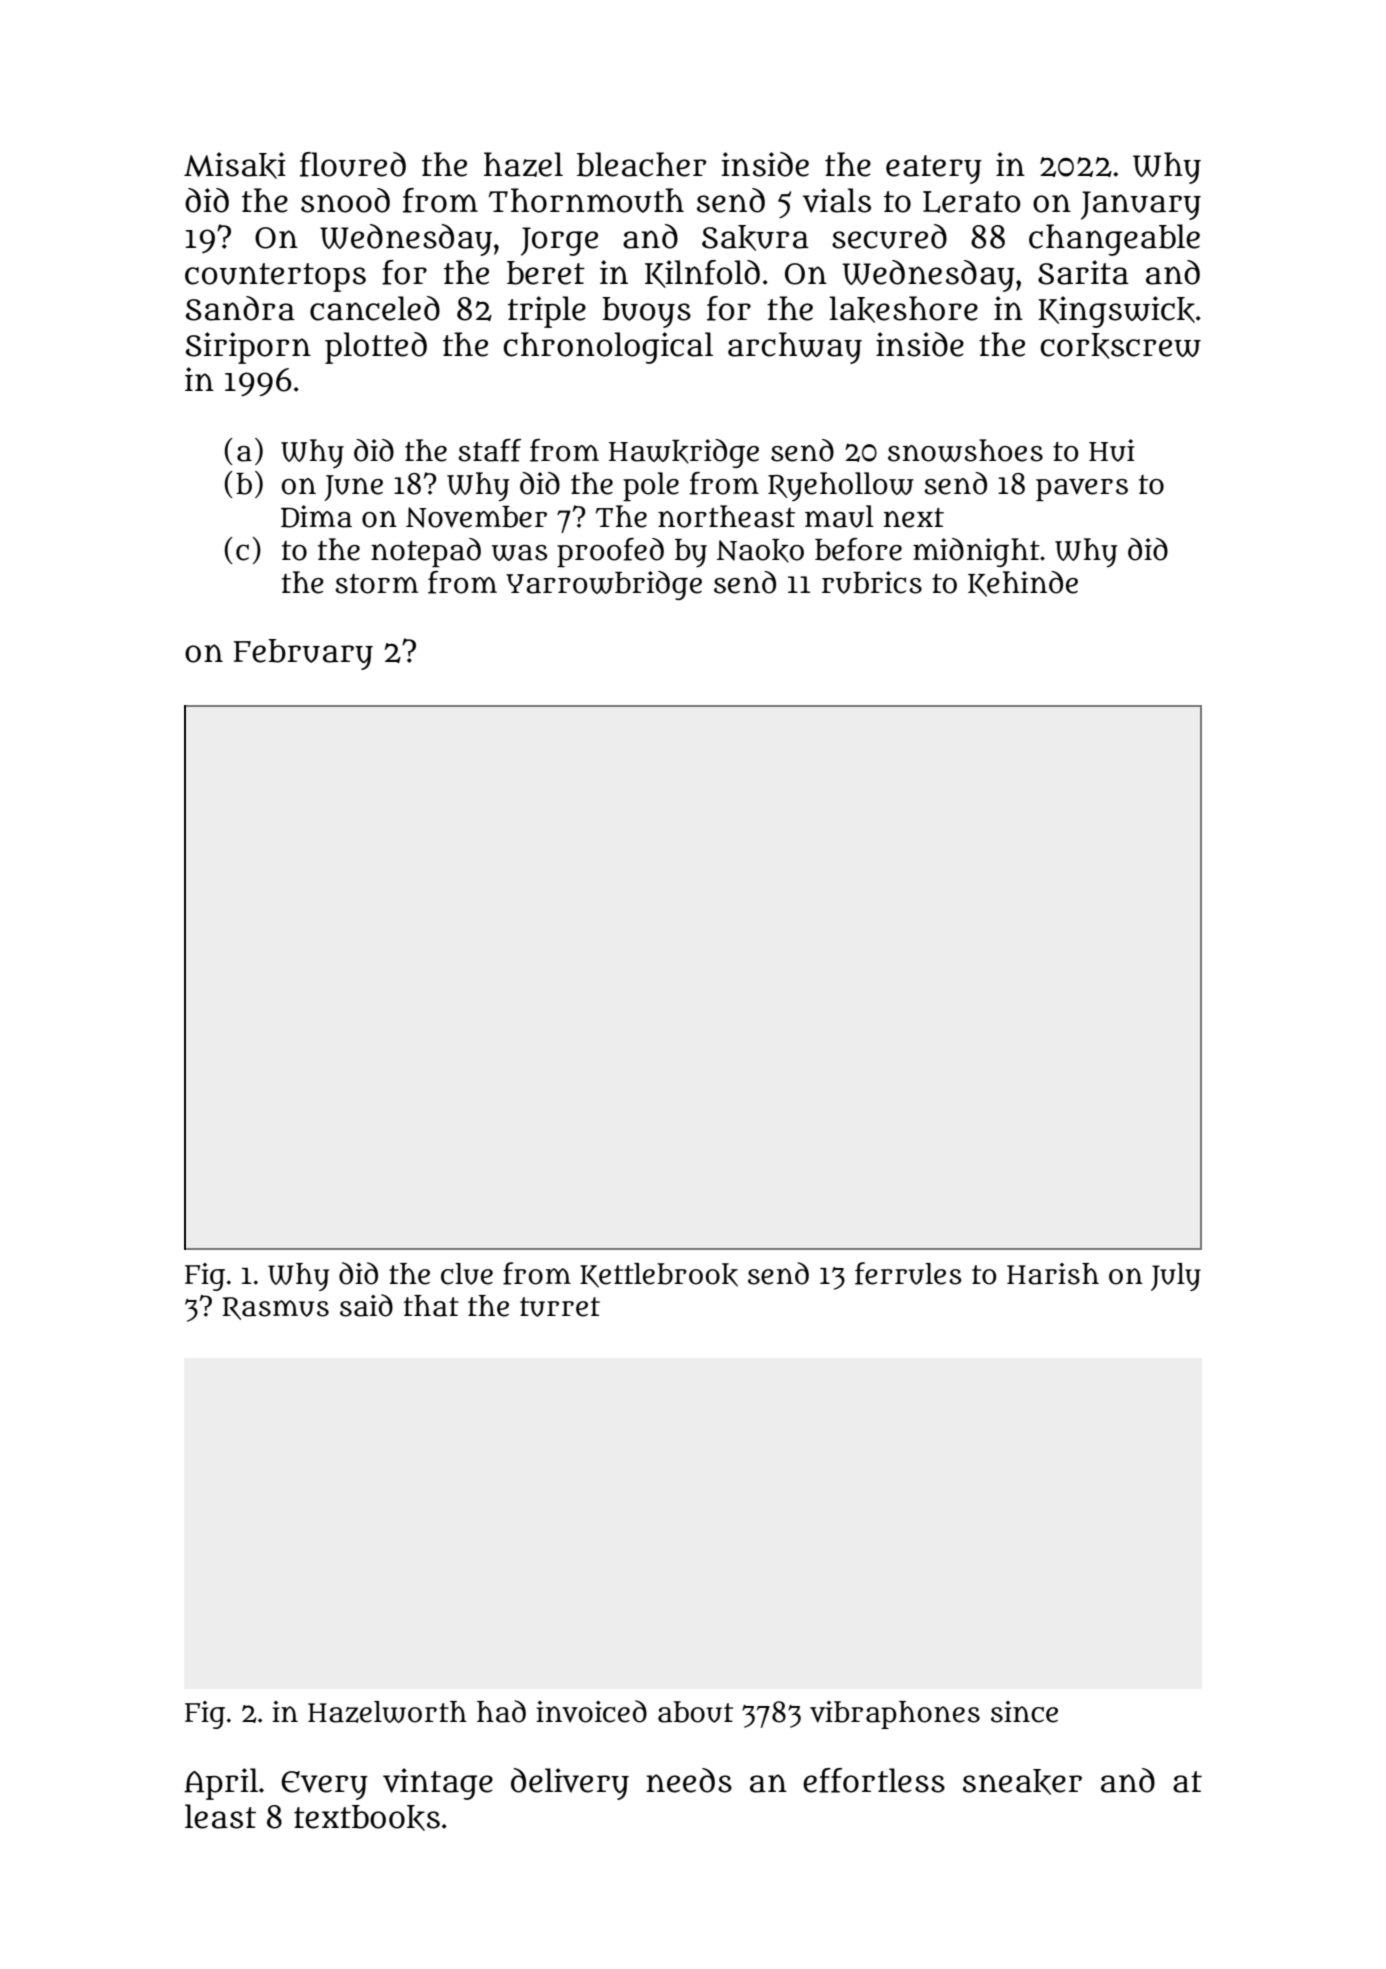 This screenshot has width=1386, height=1969. What do you see at coordinates (501, 1711) in the screenshot?
I see `had` at bounding box center [501, 1711].
